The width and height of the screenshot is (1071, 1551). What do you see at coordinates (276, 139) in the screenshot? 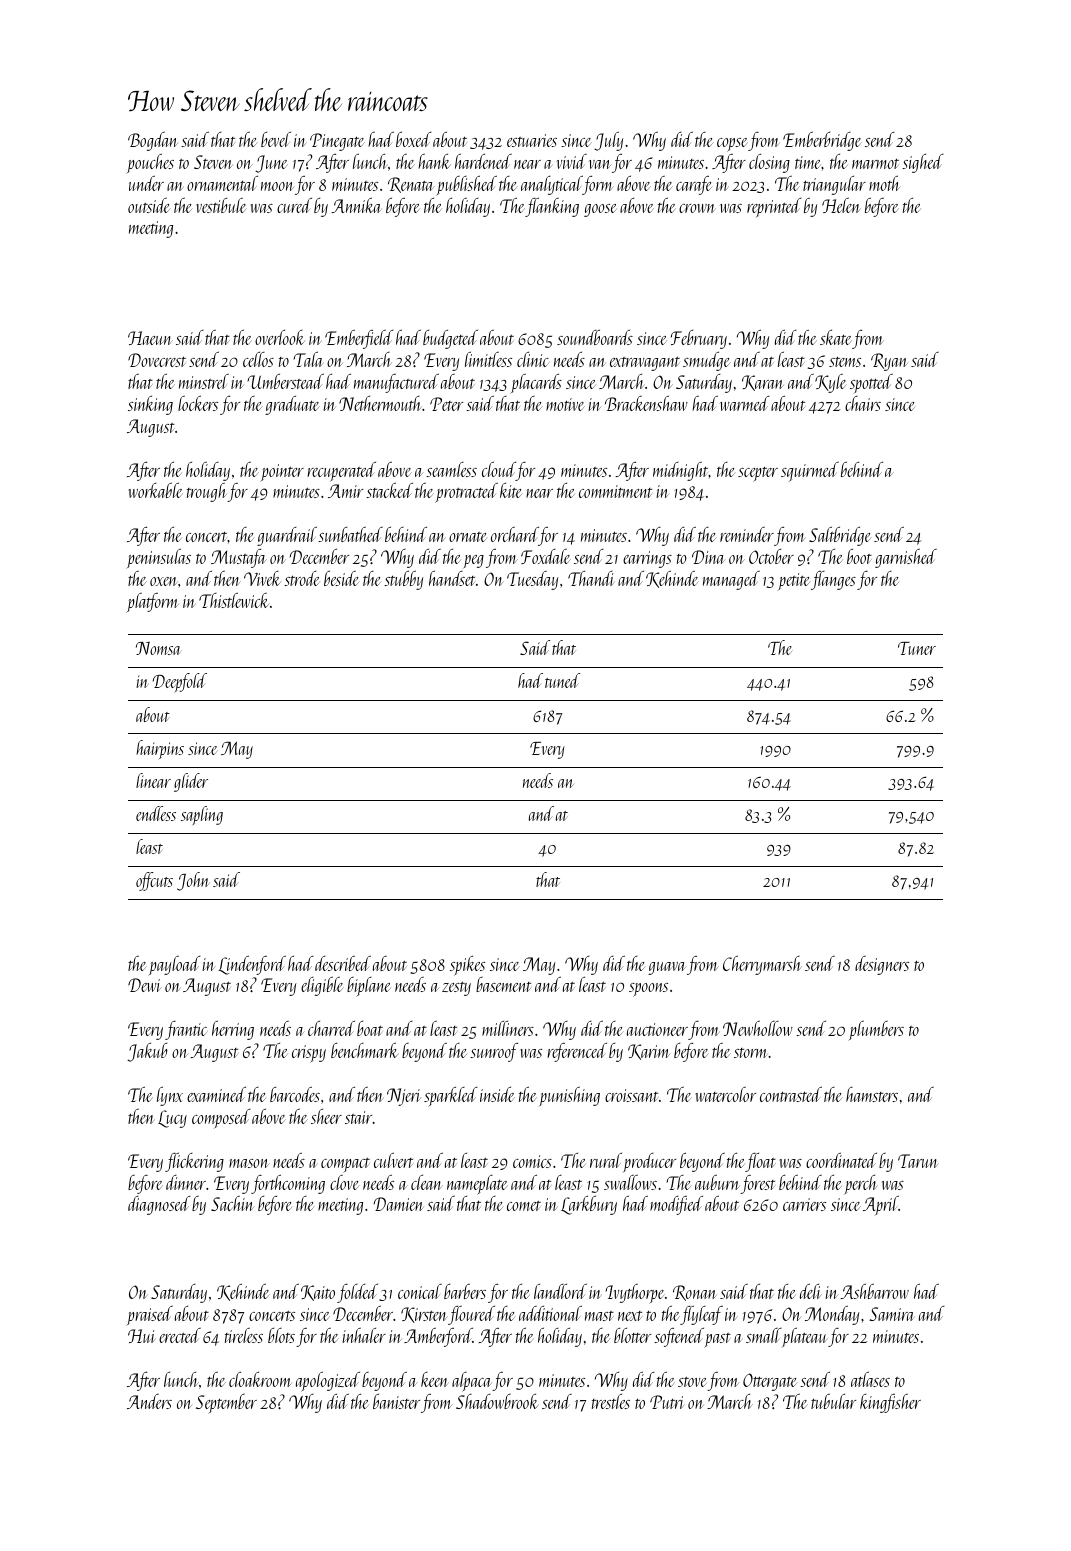
I see `bevel` at bounding box center [276, 139].
